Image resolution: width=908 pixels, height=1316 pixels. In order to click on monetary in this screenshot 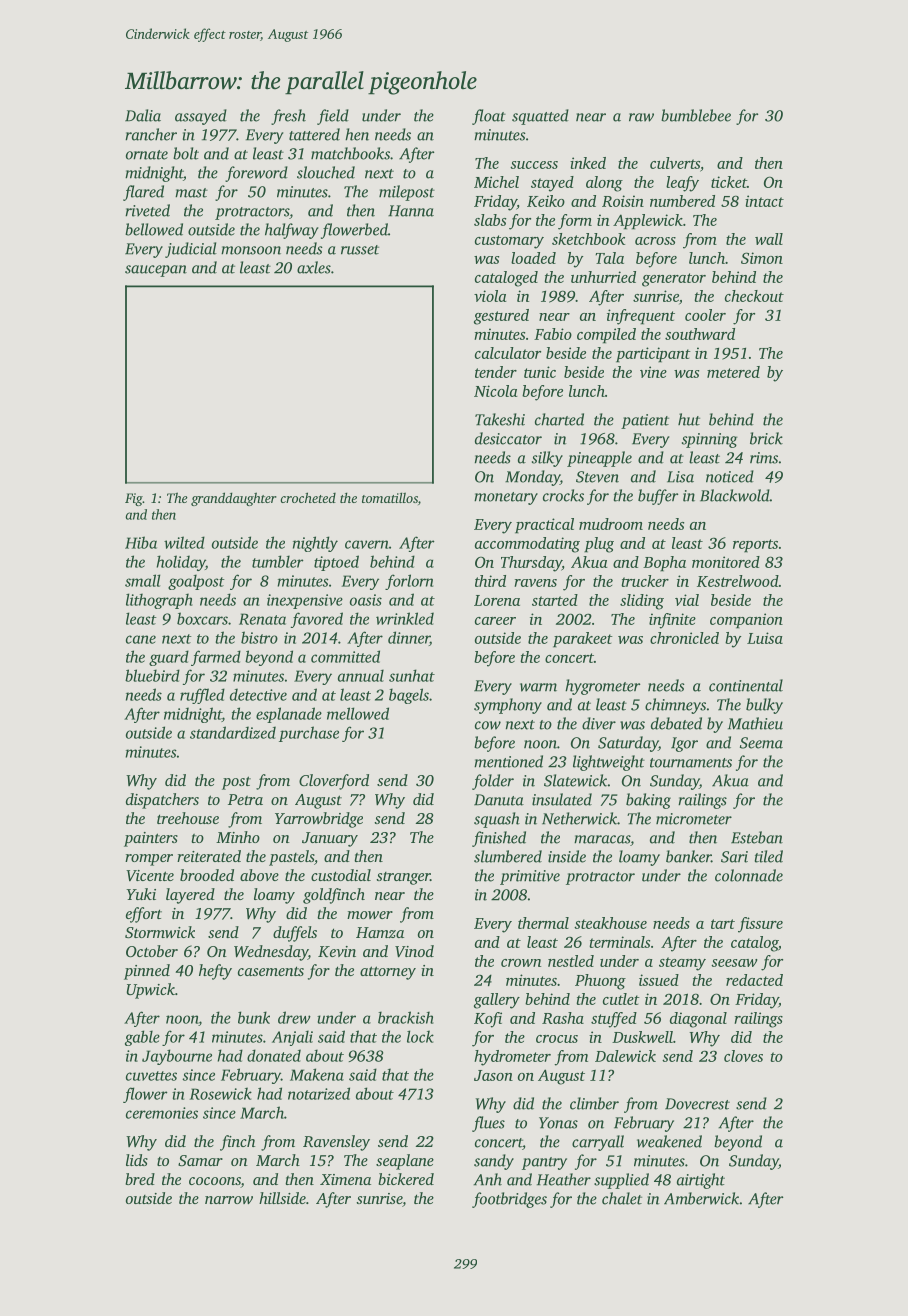, I will do `click(506, 498)`.
